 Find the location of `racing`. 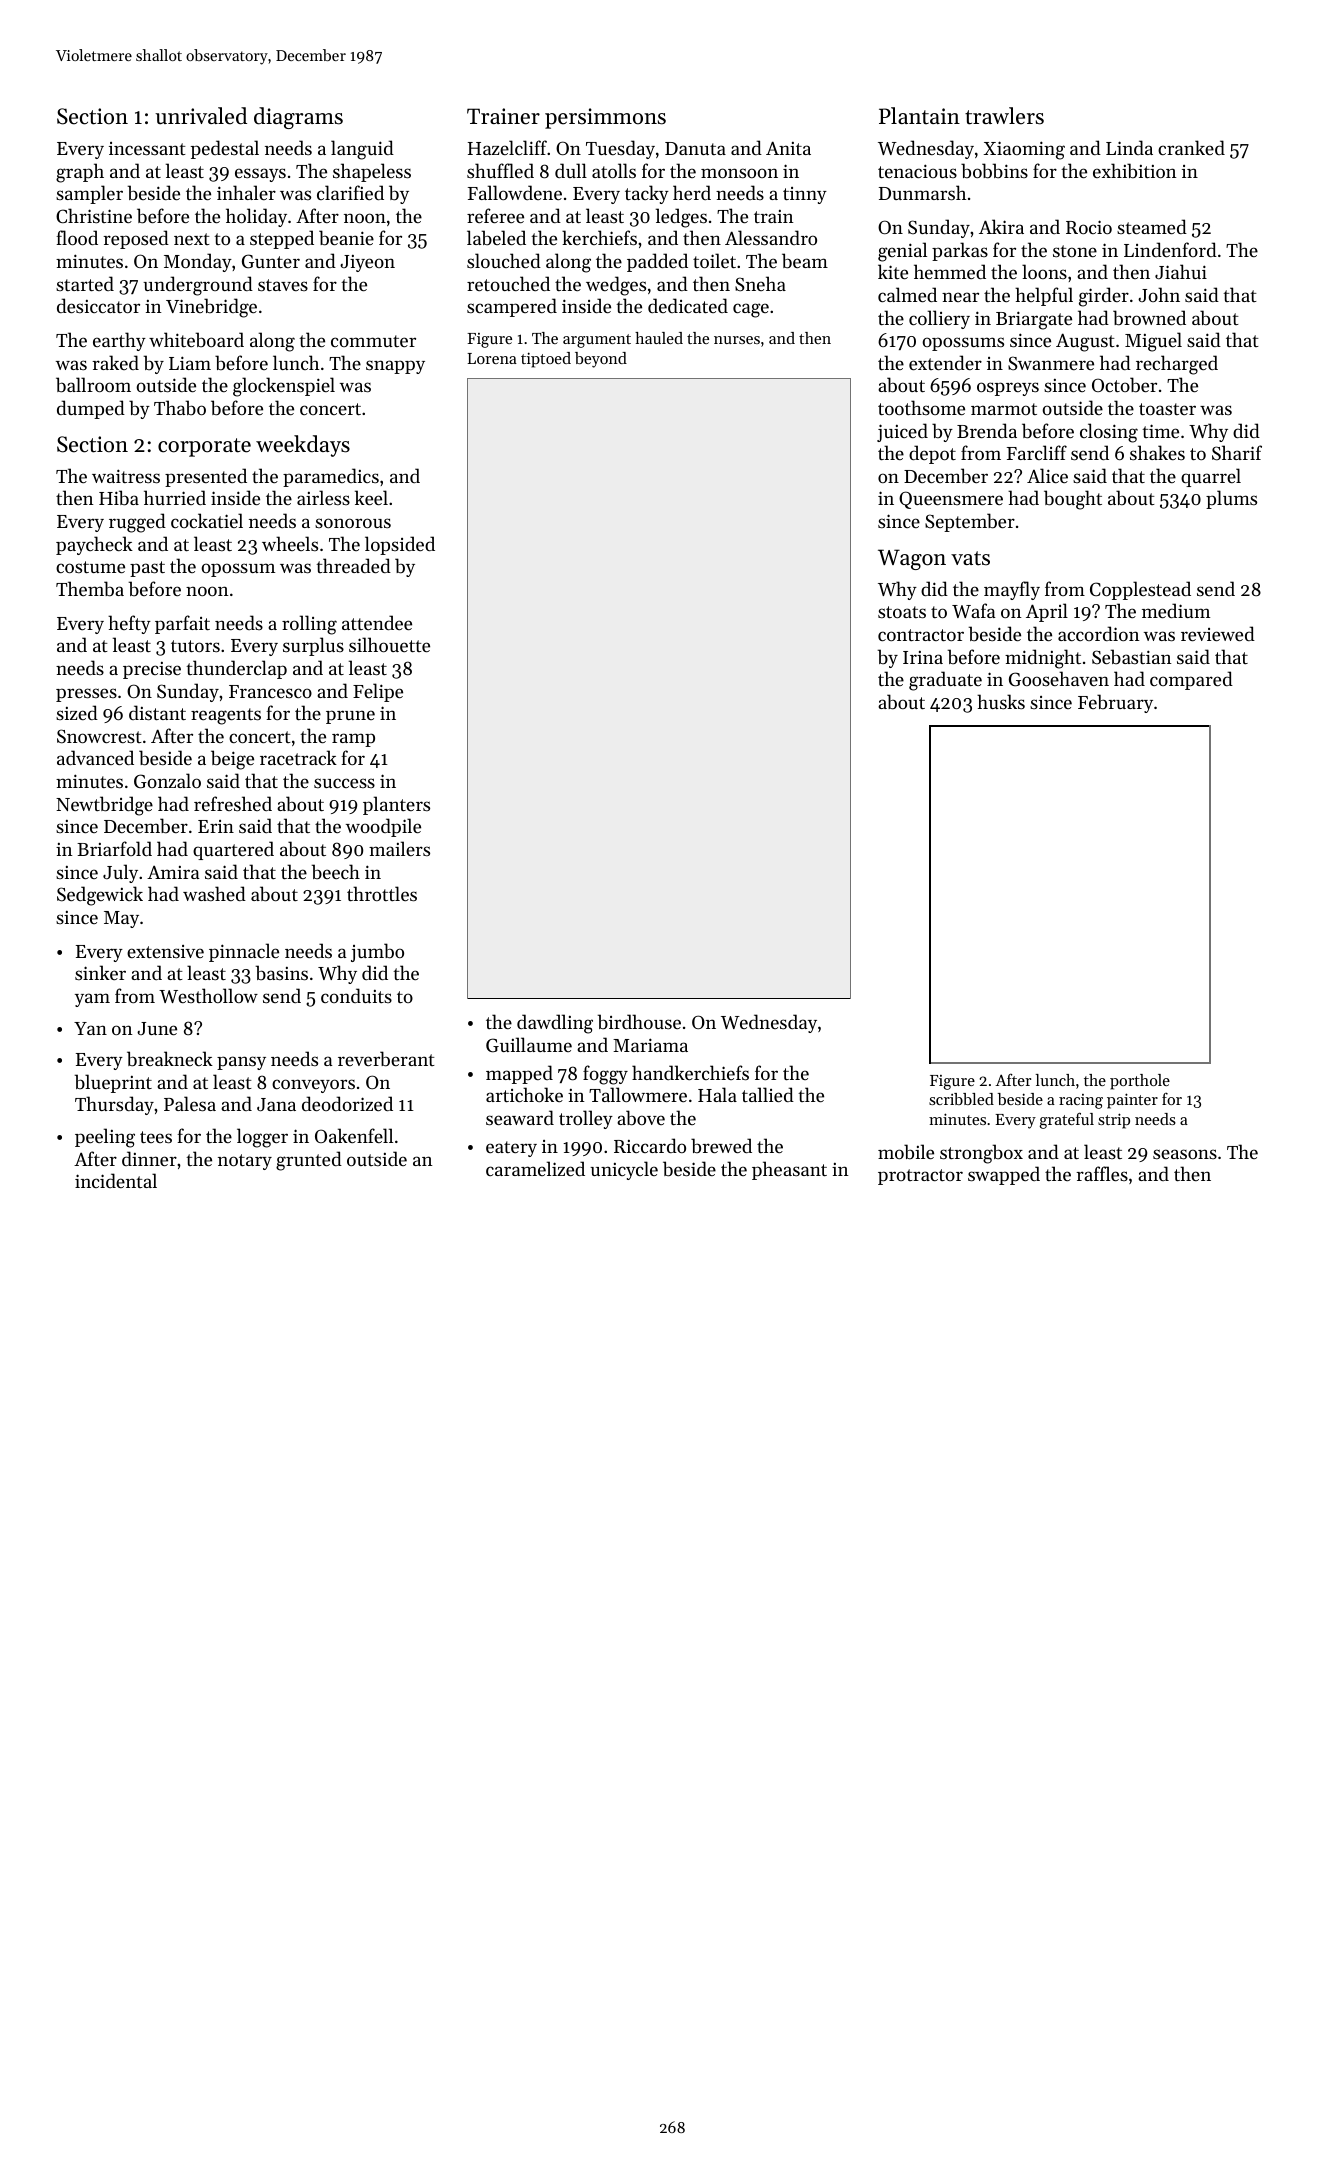

racing is located at coordinates (1081, 1101).
